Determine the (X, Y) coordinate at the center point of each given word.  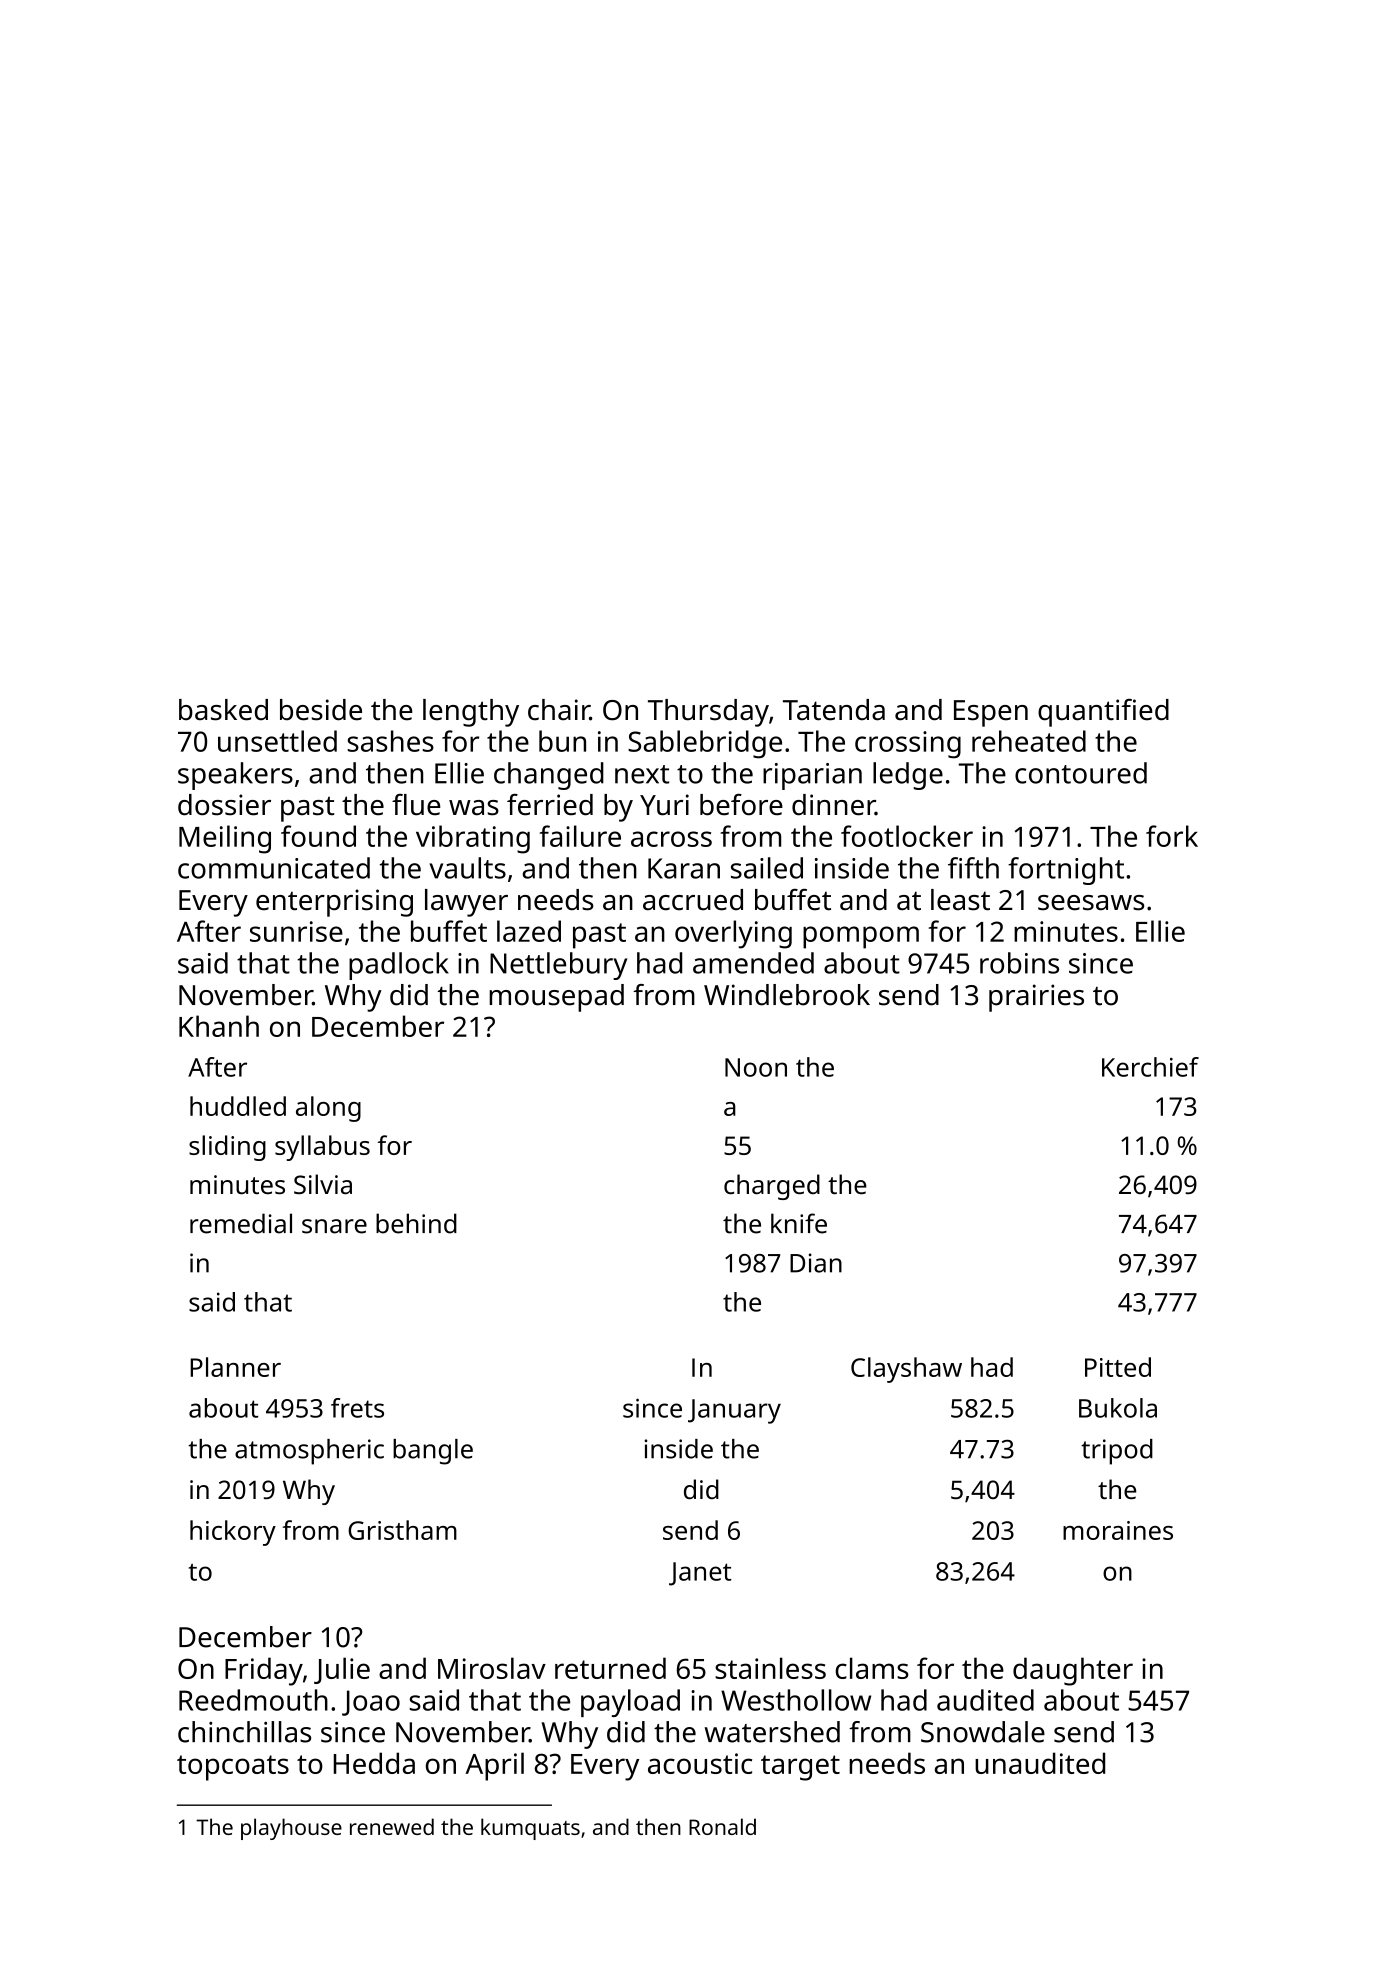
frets (357, 1408)
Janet (700, 1574)
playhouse (291, 1829)
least (960, 900)
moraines (1118, 1530)
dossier (224, 805)
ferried (550, 805)
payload (630, 1703)
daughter (1073, 1671)
